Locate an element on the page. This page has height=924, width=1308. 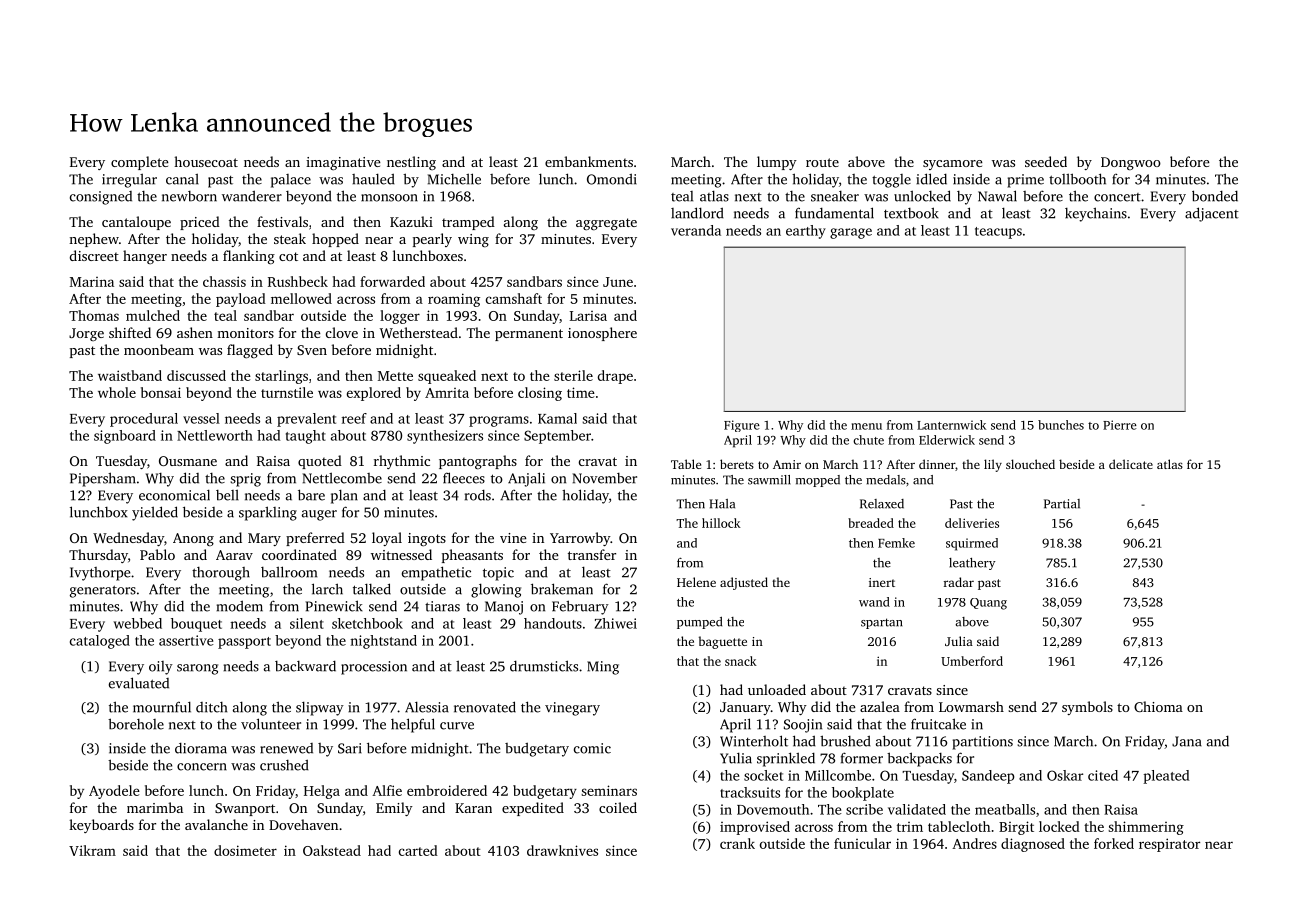
Andres is located at coordinates (974, 843).
